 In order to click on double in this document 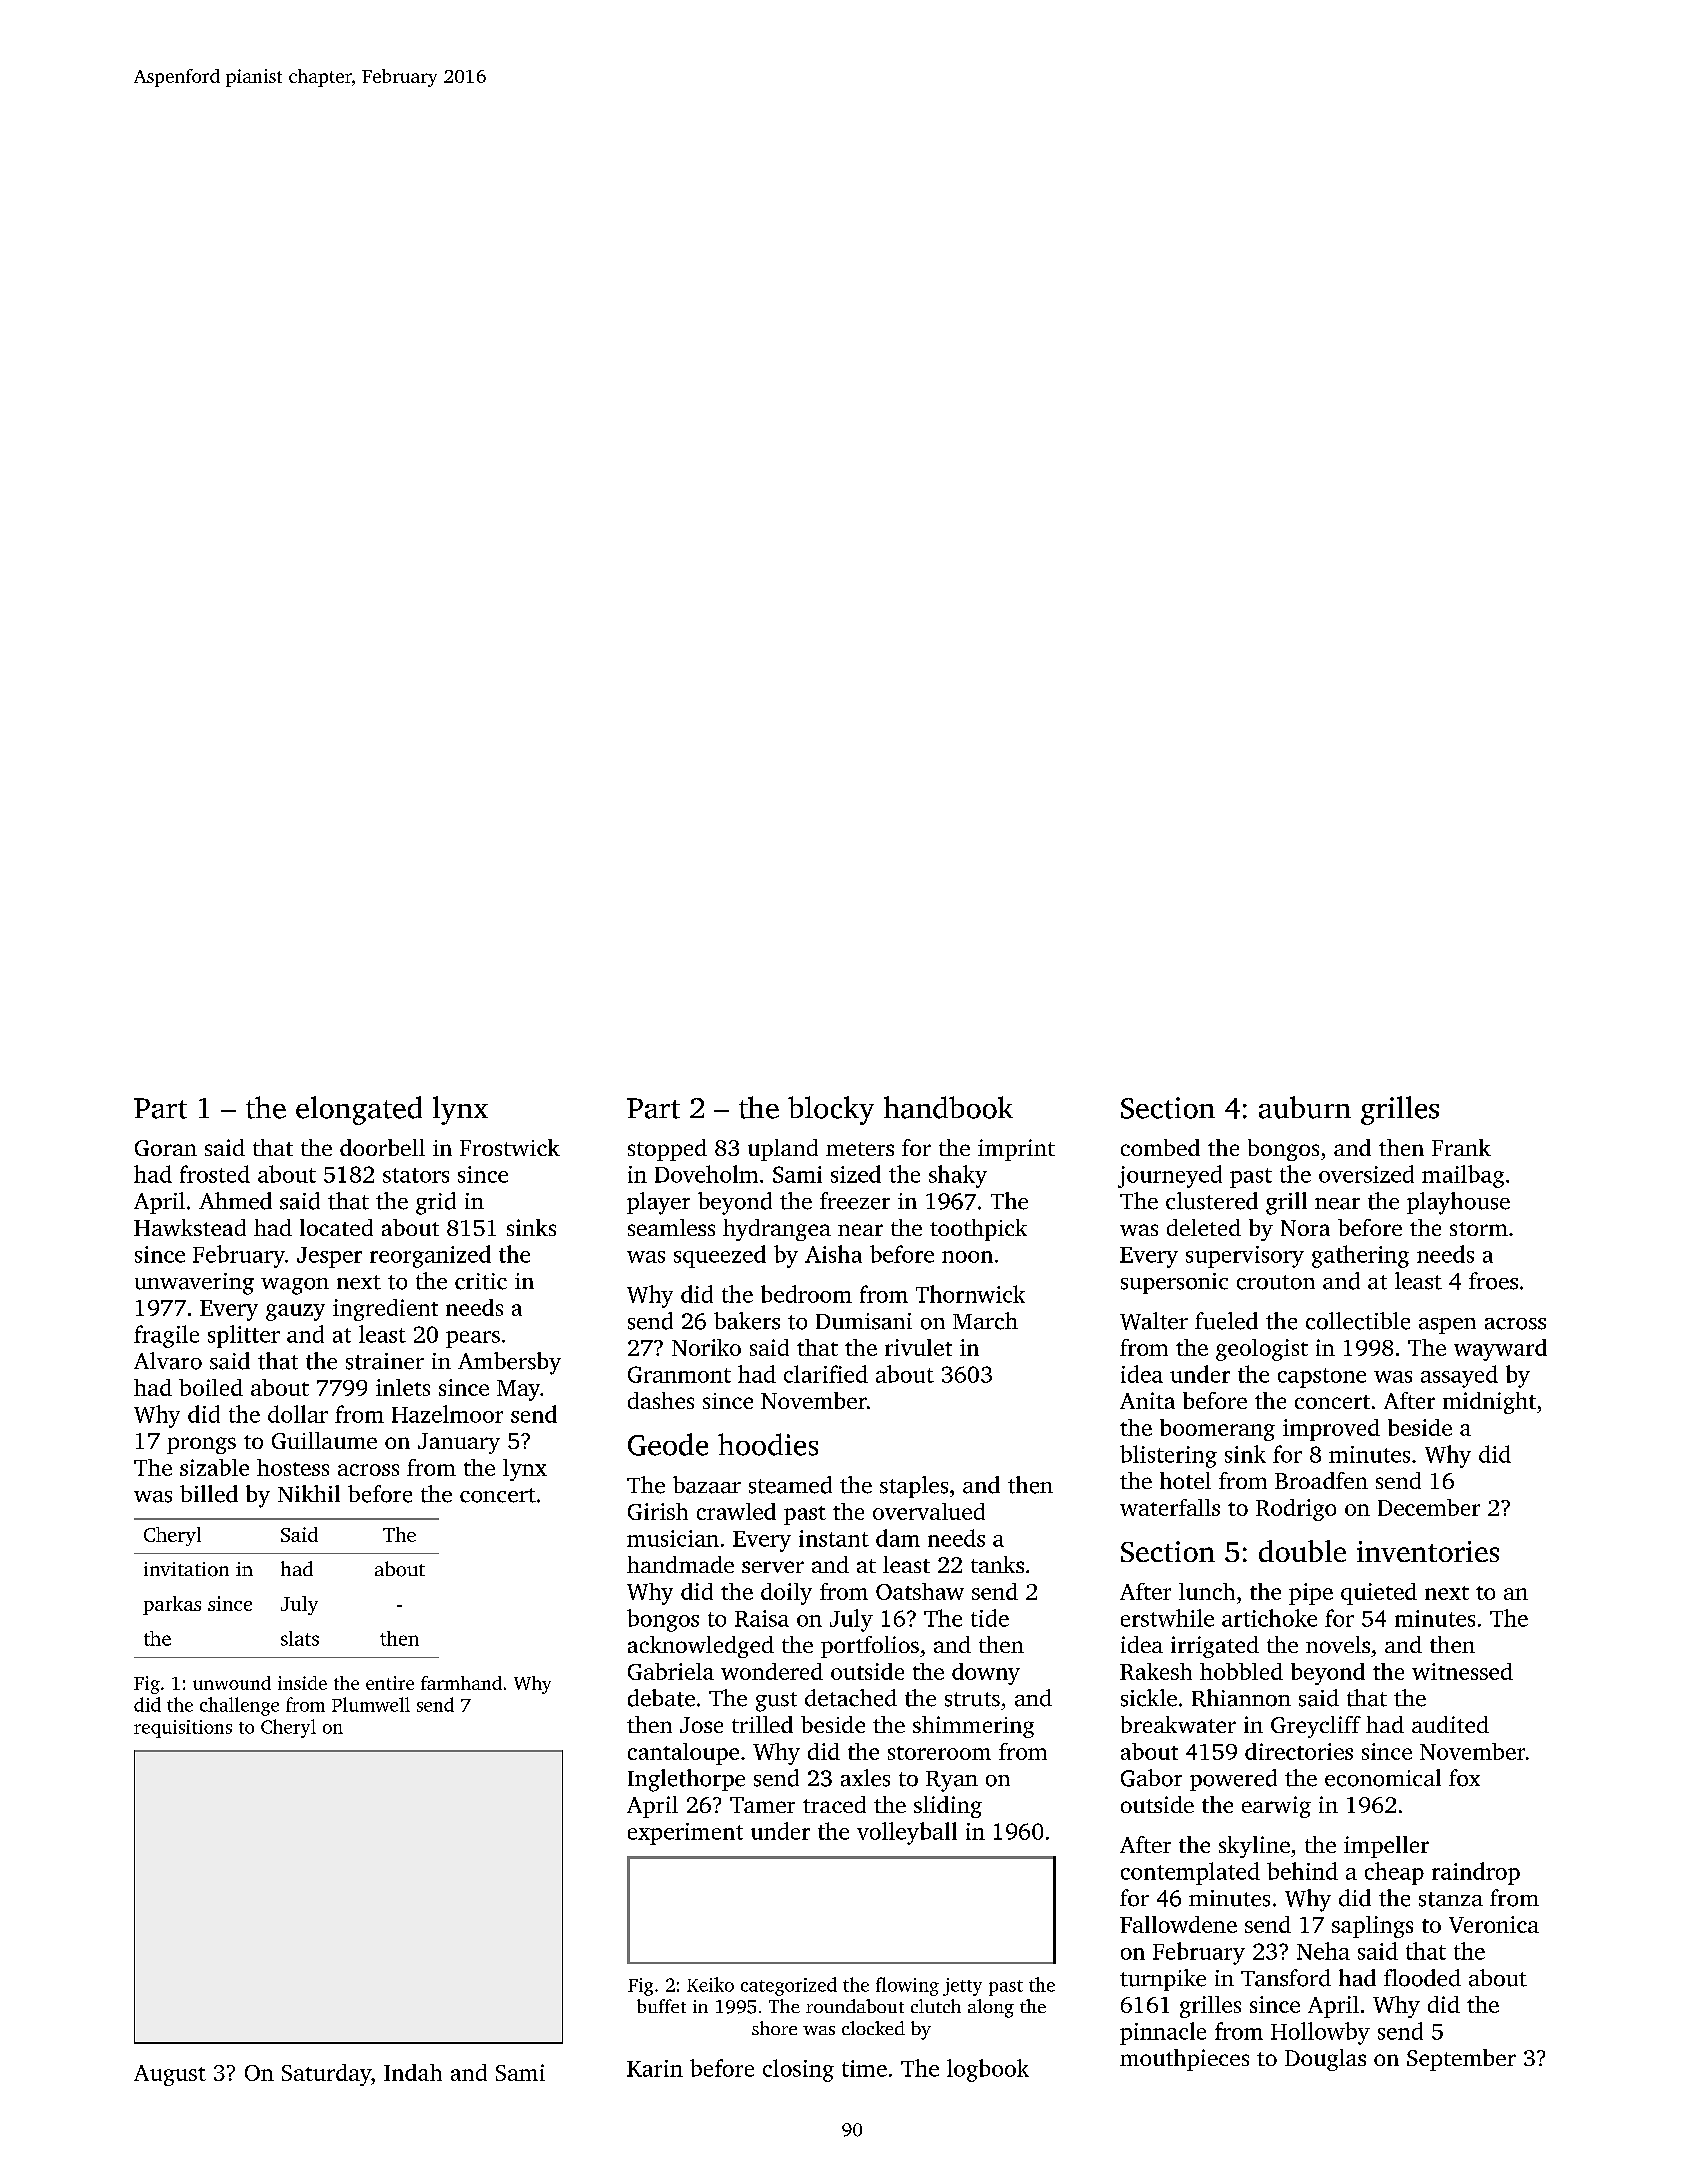, I will do `click(1302, 1551)`.
